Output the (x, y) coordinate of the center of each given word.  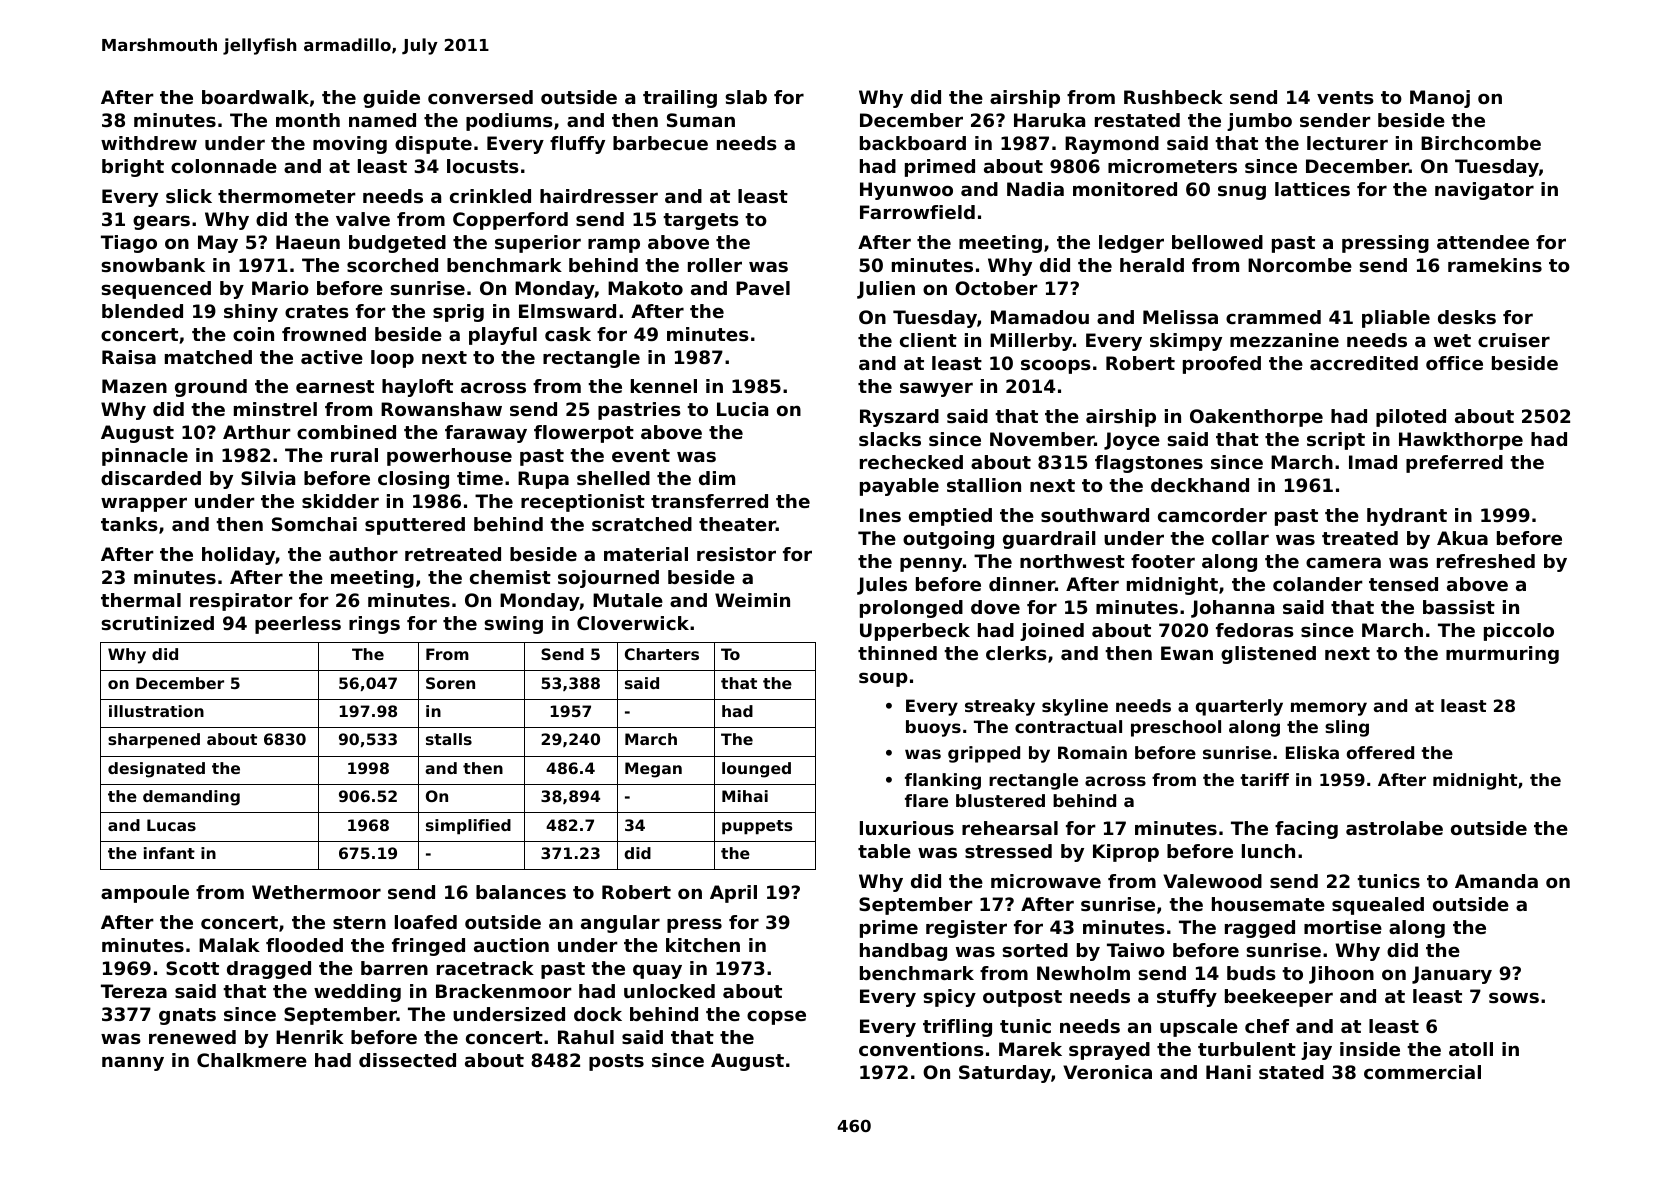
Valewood (1212, 881)
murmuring (1502, 655)
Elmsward (567, 311)
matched (208, 357)
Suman (701, 120)
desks (1467, 317)
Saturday (1005, 1074)
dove (995, 607)
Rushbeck (1173, 97)
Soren (450, 683)
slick (189, 196)
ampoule (145, 894)
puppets (757, 827)
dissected (407, 1060)
